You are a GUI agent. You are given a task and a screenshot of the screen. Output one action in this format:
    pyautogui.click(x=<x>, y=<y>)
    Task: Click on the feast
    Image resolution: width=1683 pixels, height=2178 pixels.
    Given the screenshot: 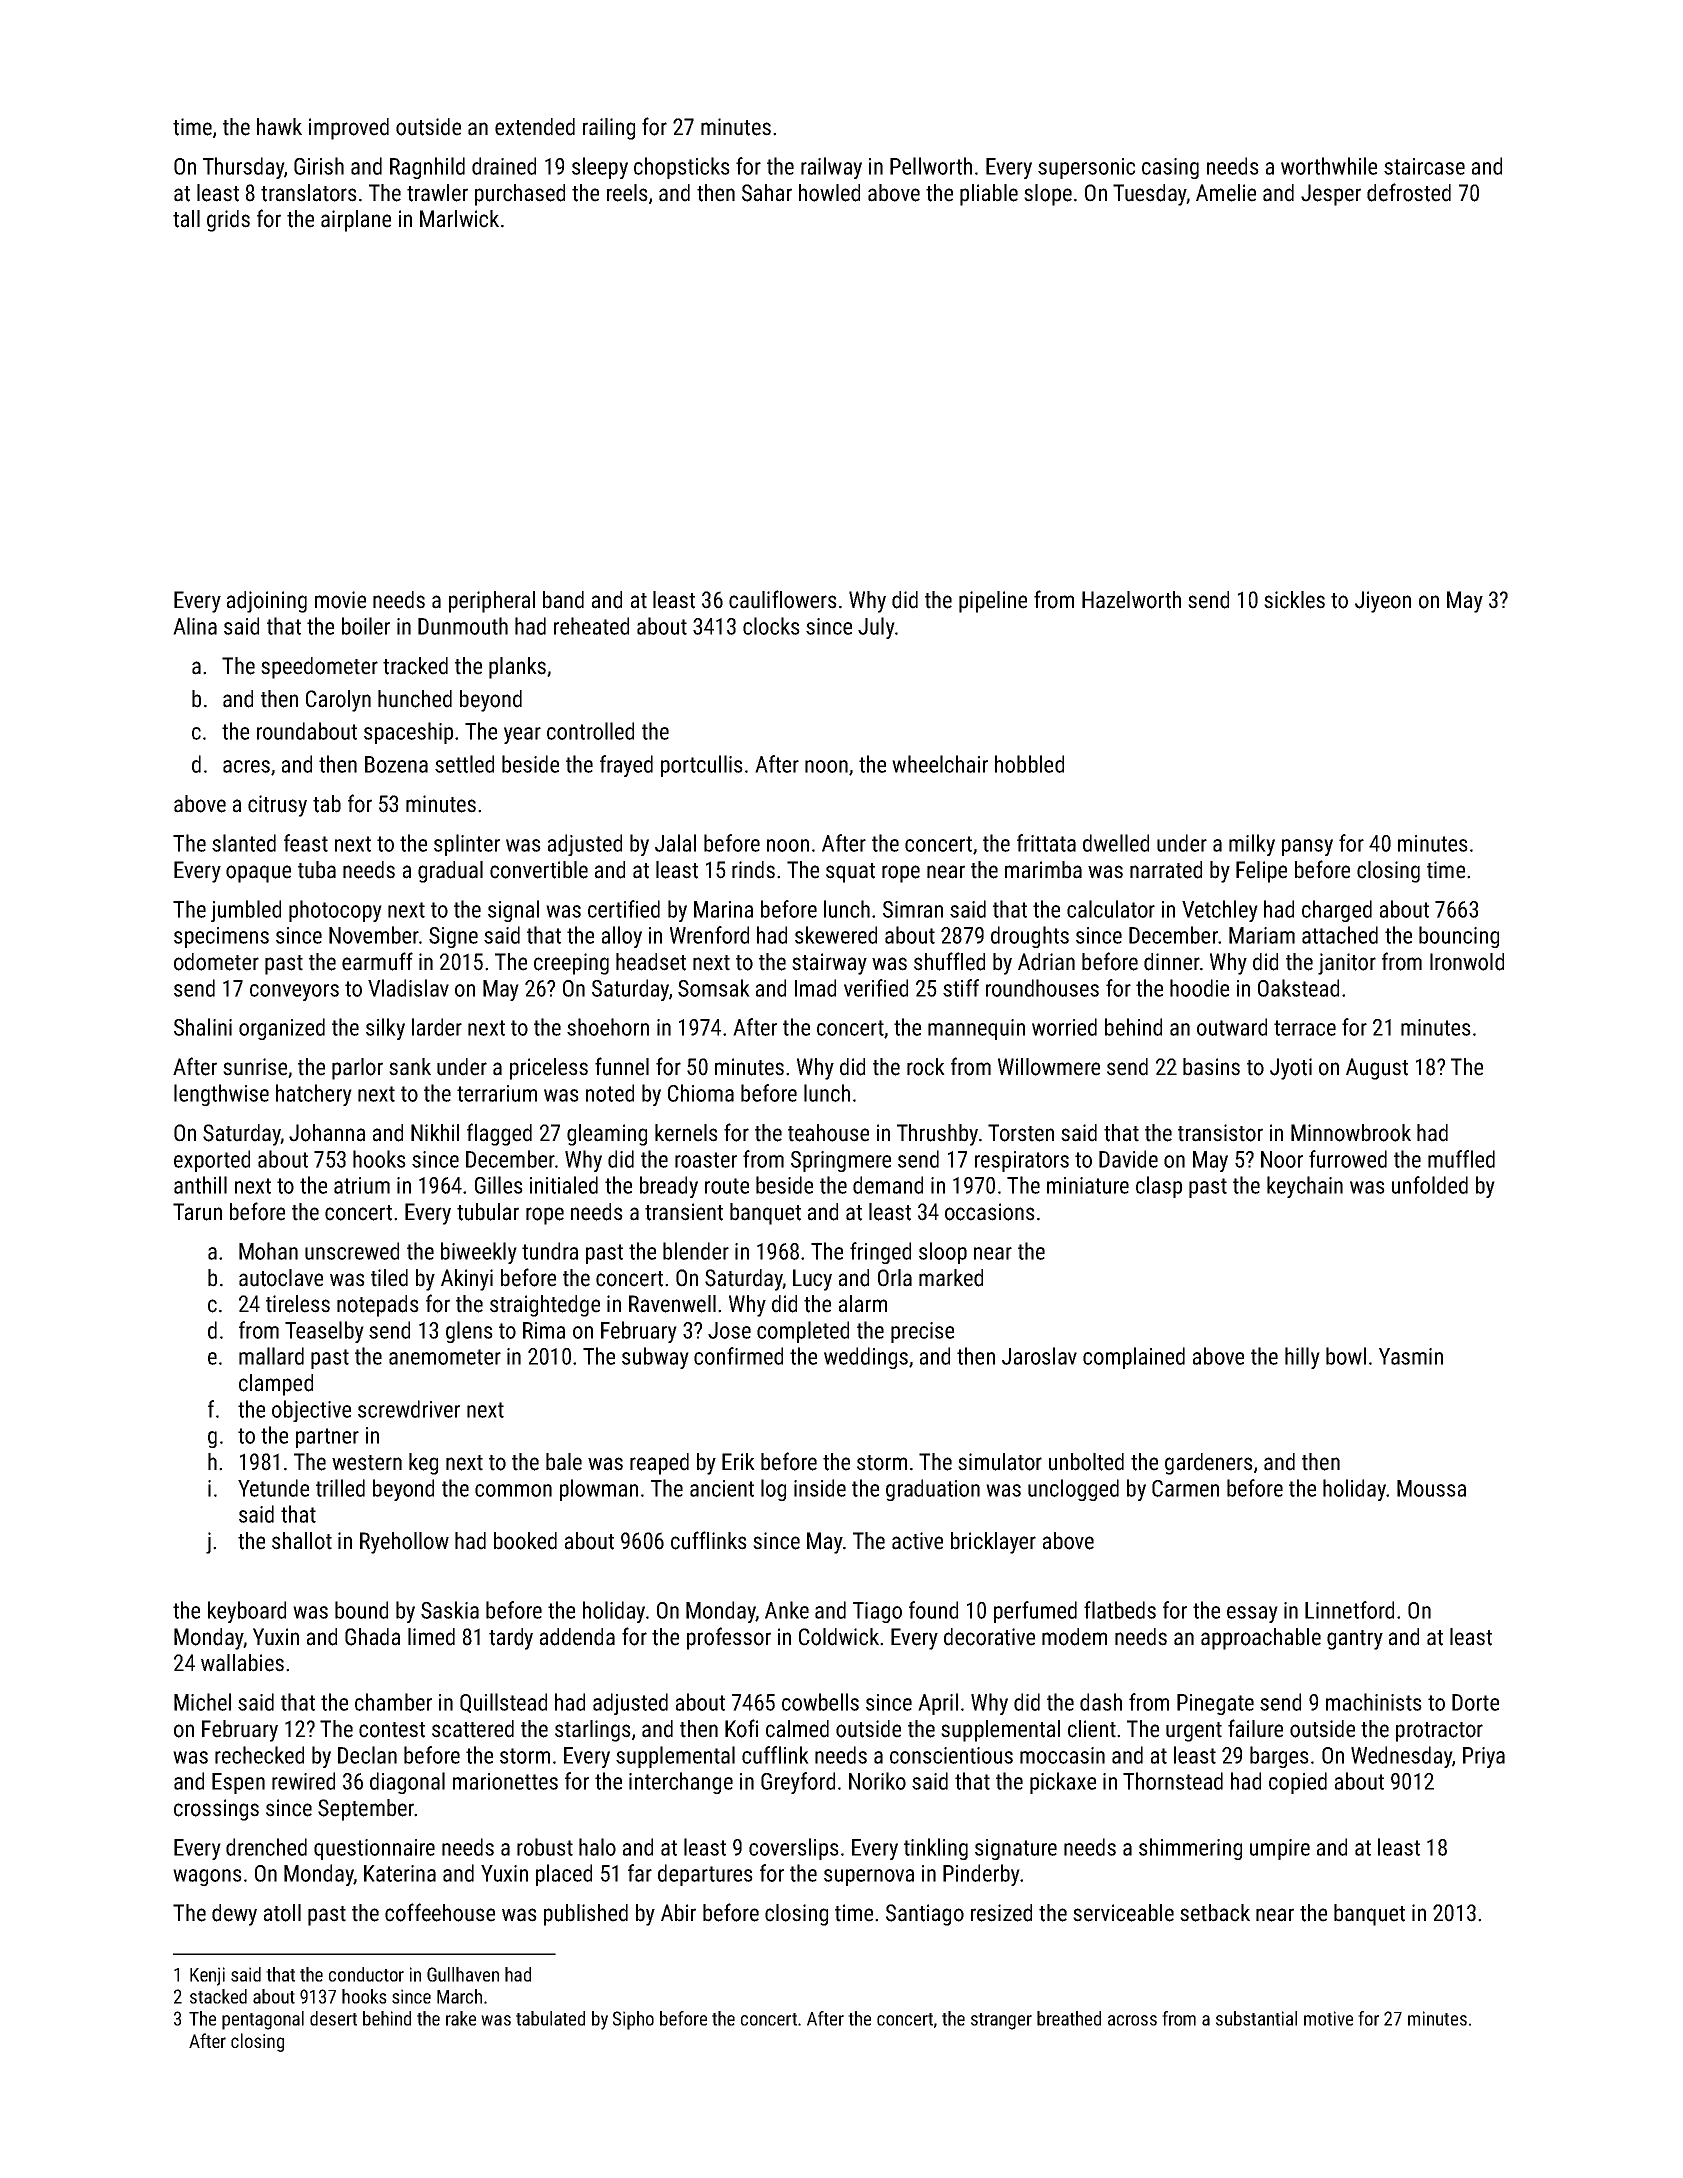 What is the action you would take?
    pyautogui.click(x=306, y=843)
